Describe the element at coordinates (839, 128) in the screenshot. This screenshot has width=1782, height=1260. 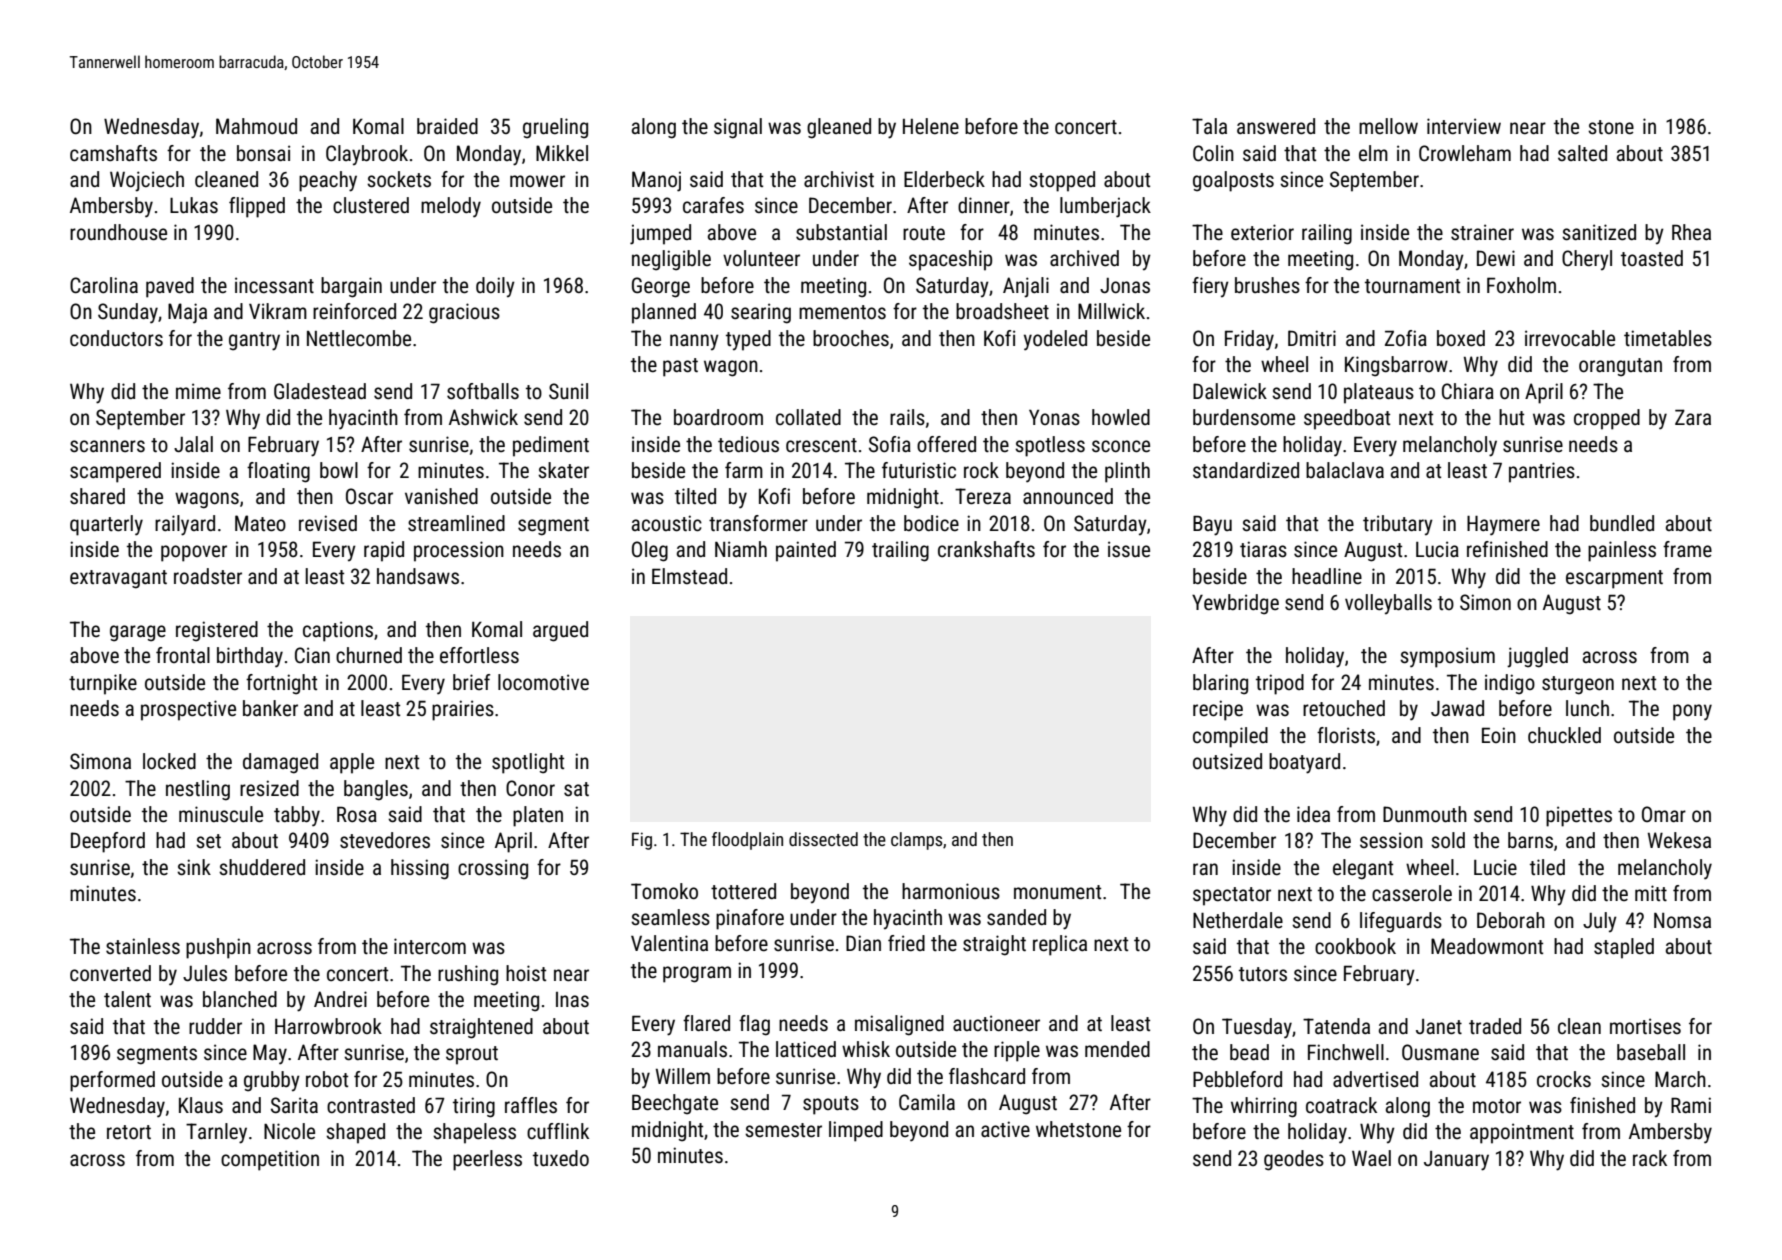
I see `gleaned` at that location.
